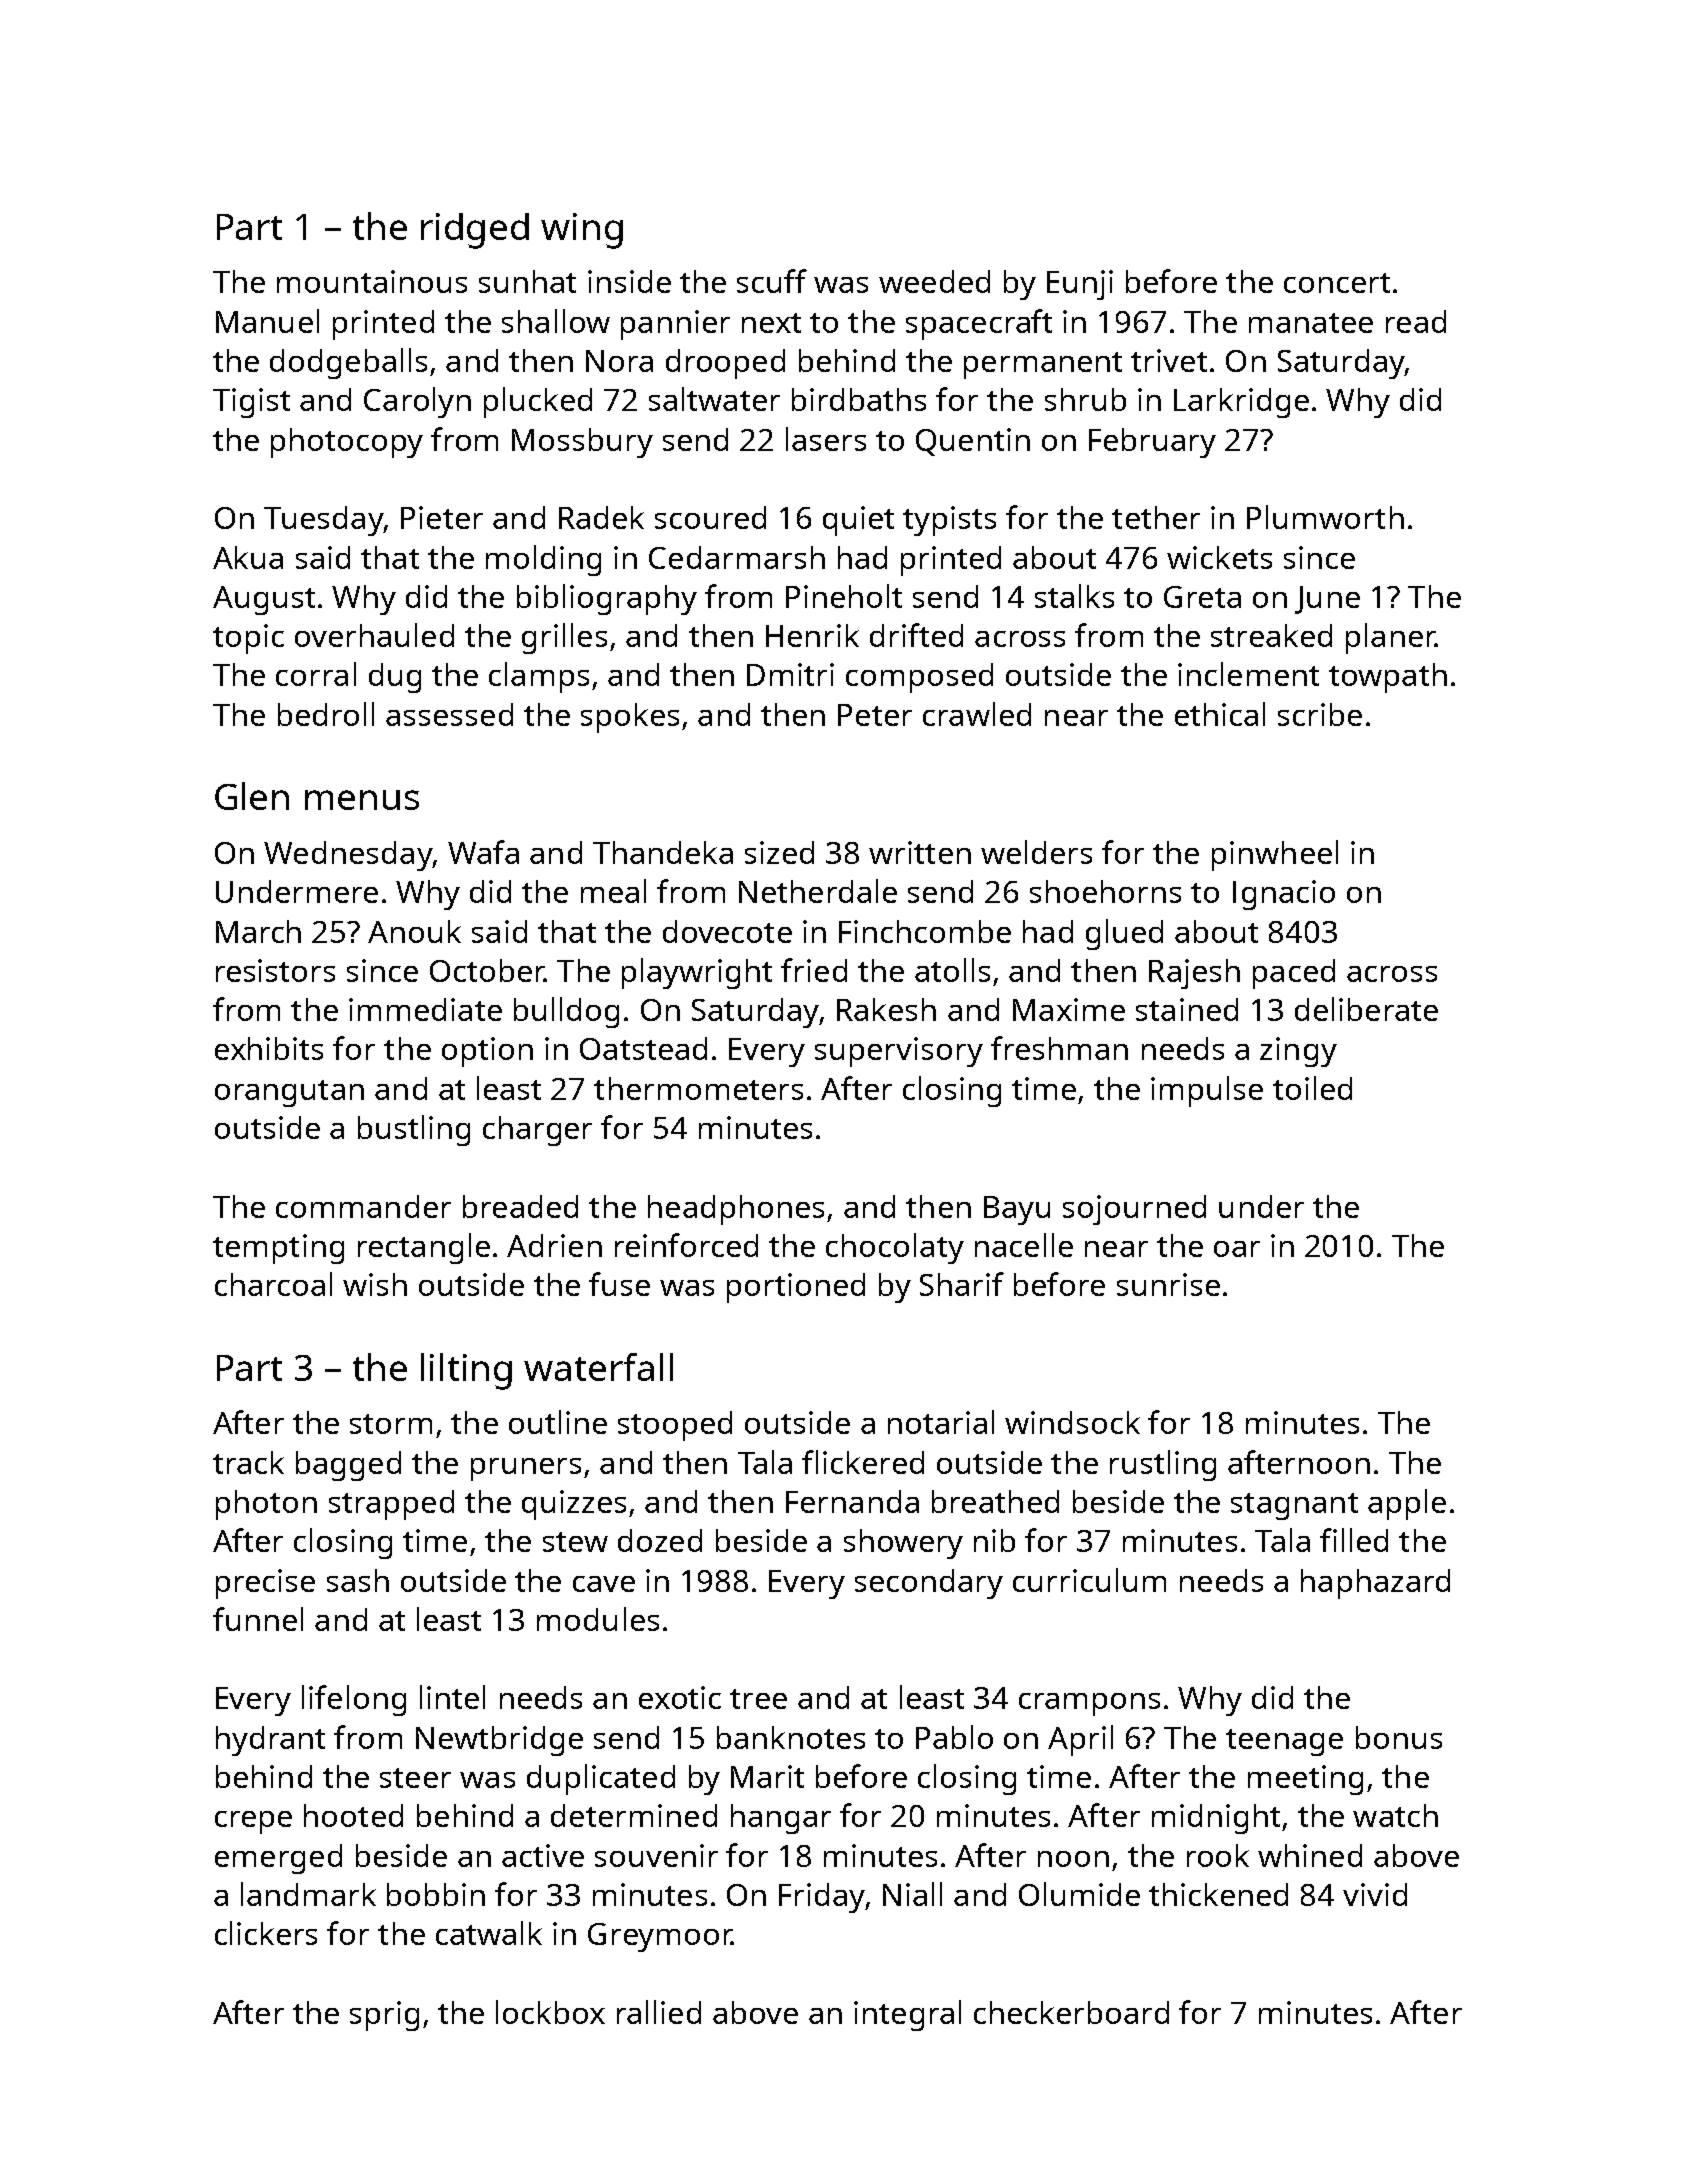  I want to click on fried, so click(814, 970).
